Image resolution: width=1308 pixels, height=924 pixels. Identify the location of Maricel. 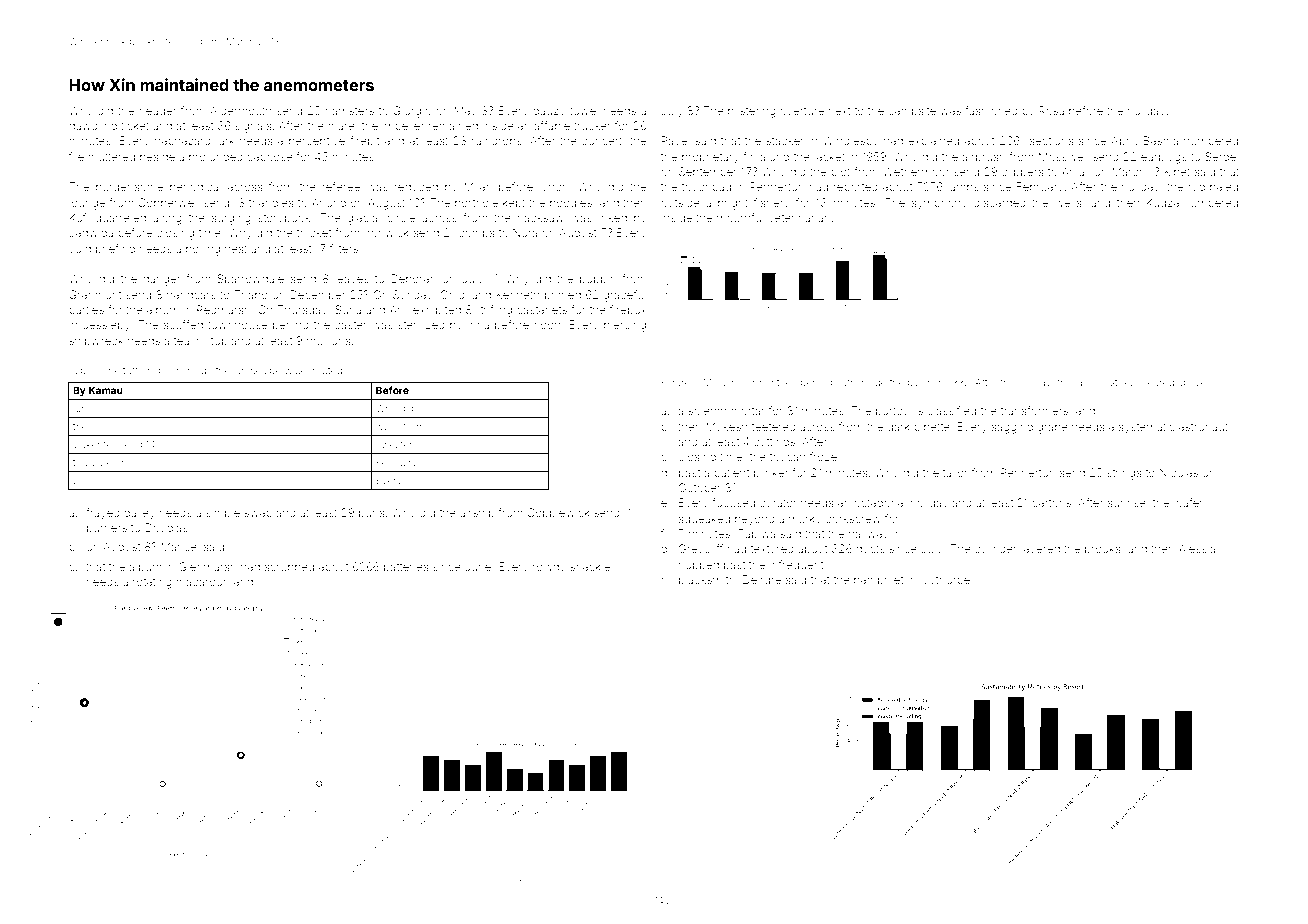
(180, 546).
